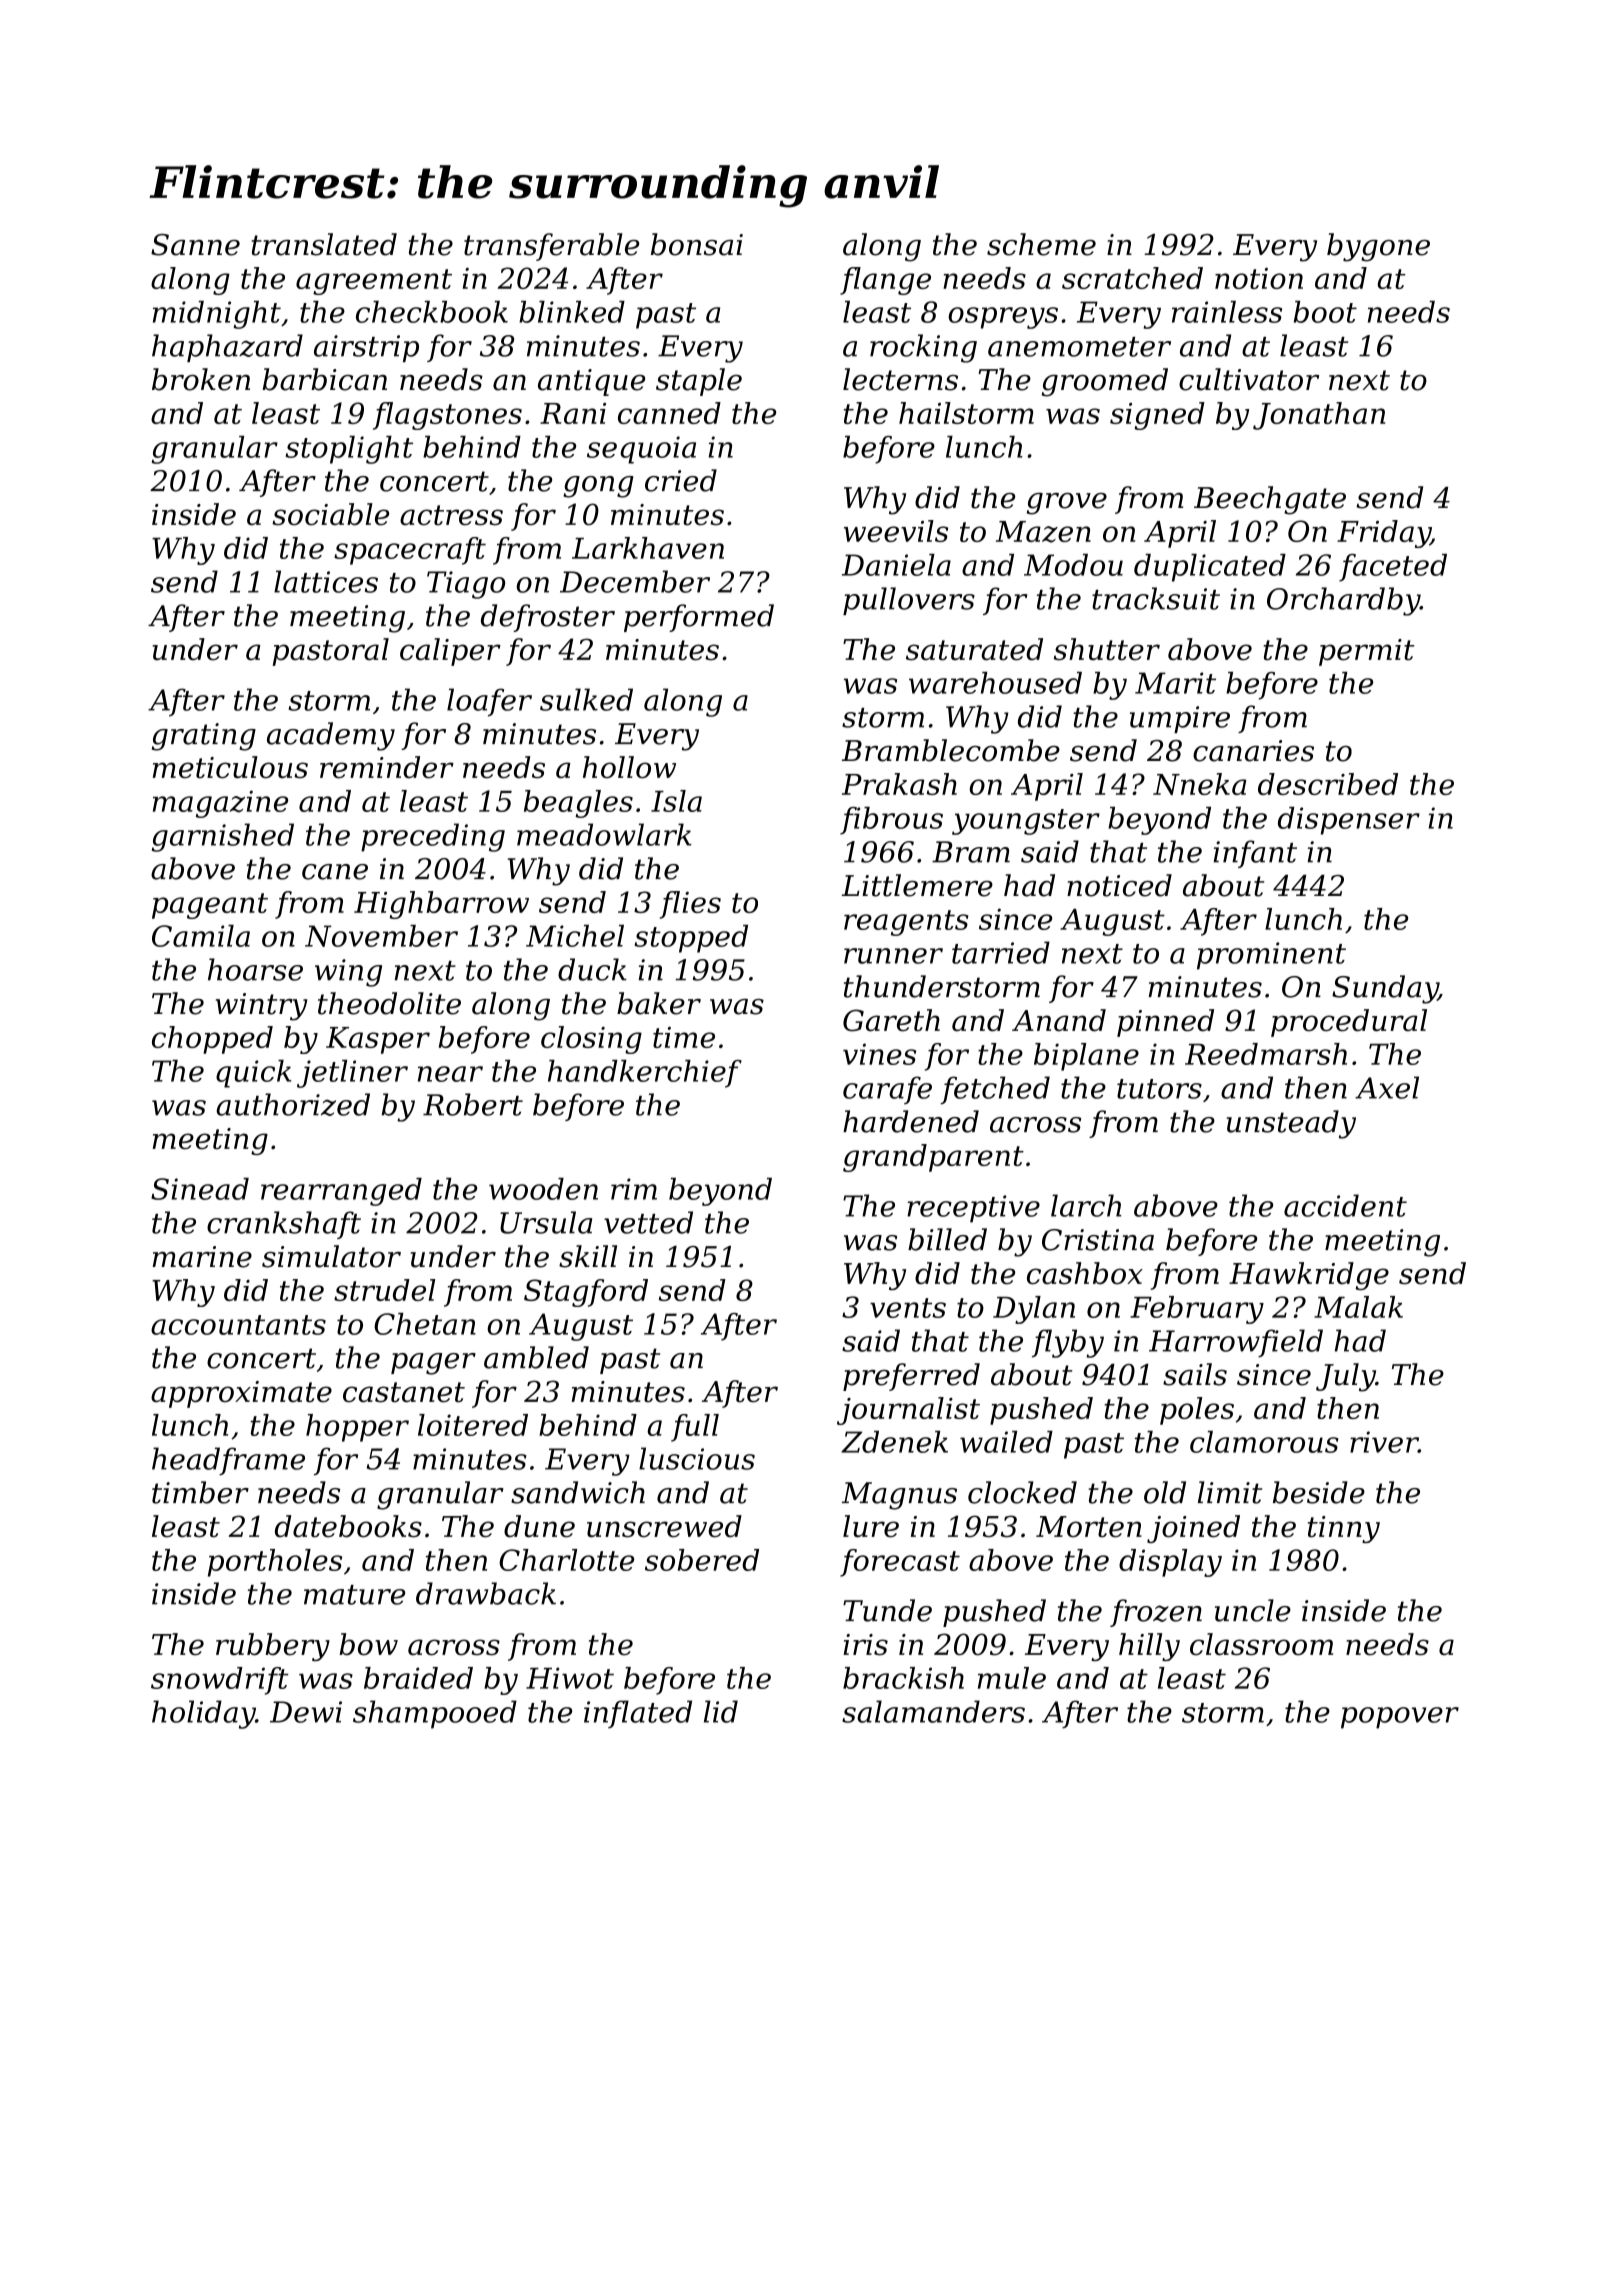 Image resolution: width=1620 pixels, height=2292 pixels. Describe the element at coordinates (1012, 1678) in the image. I see `mule` at that location.
